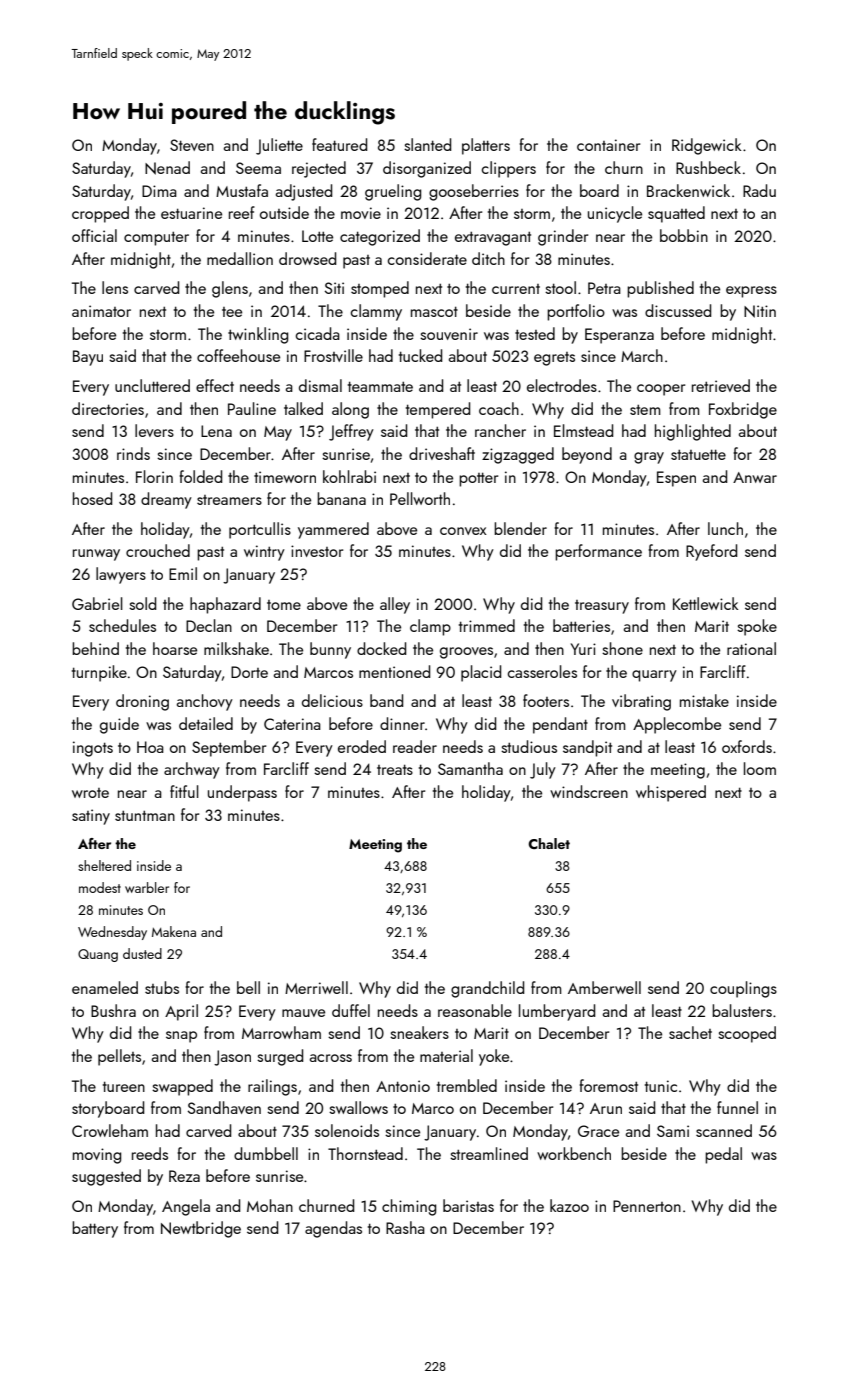 This screenshot has height=1400, width=849. What do you see at coordinates (101, 311) in the screenshot?
I see `animator` at bounding box center [101, 311].
